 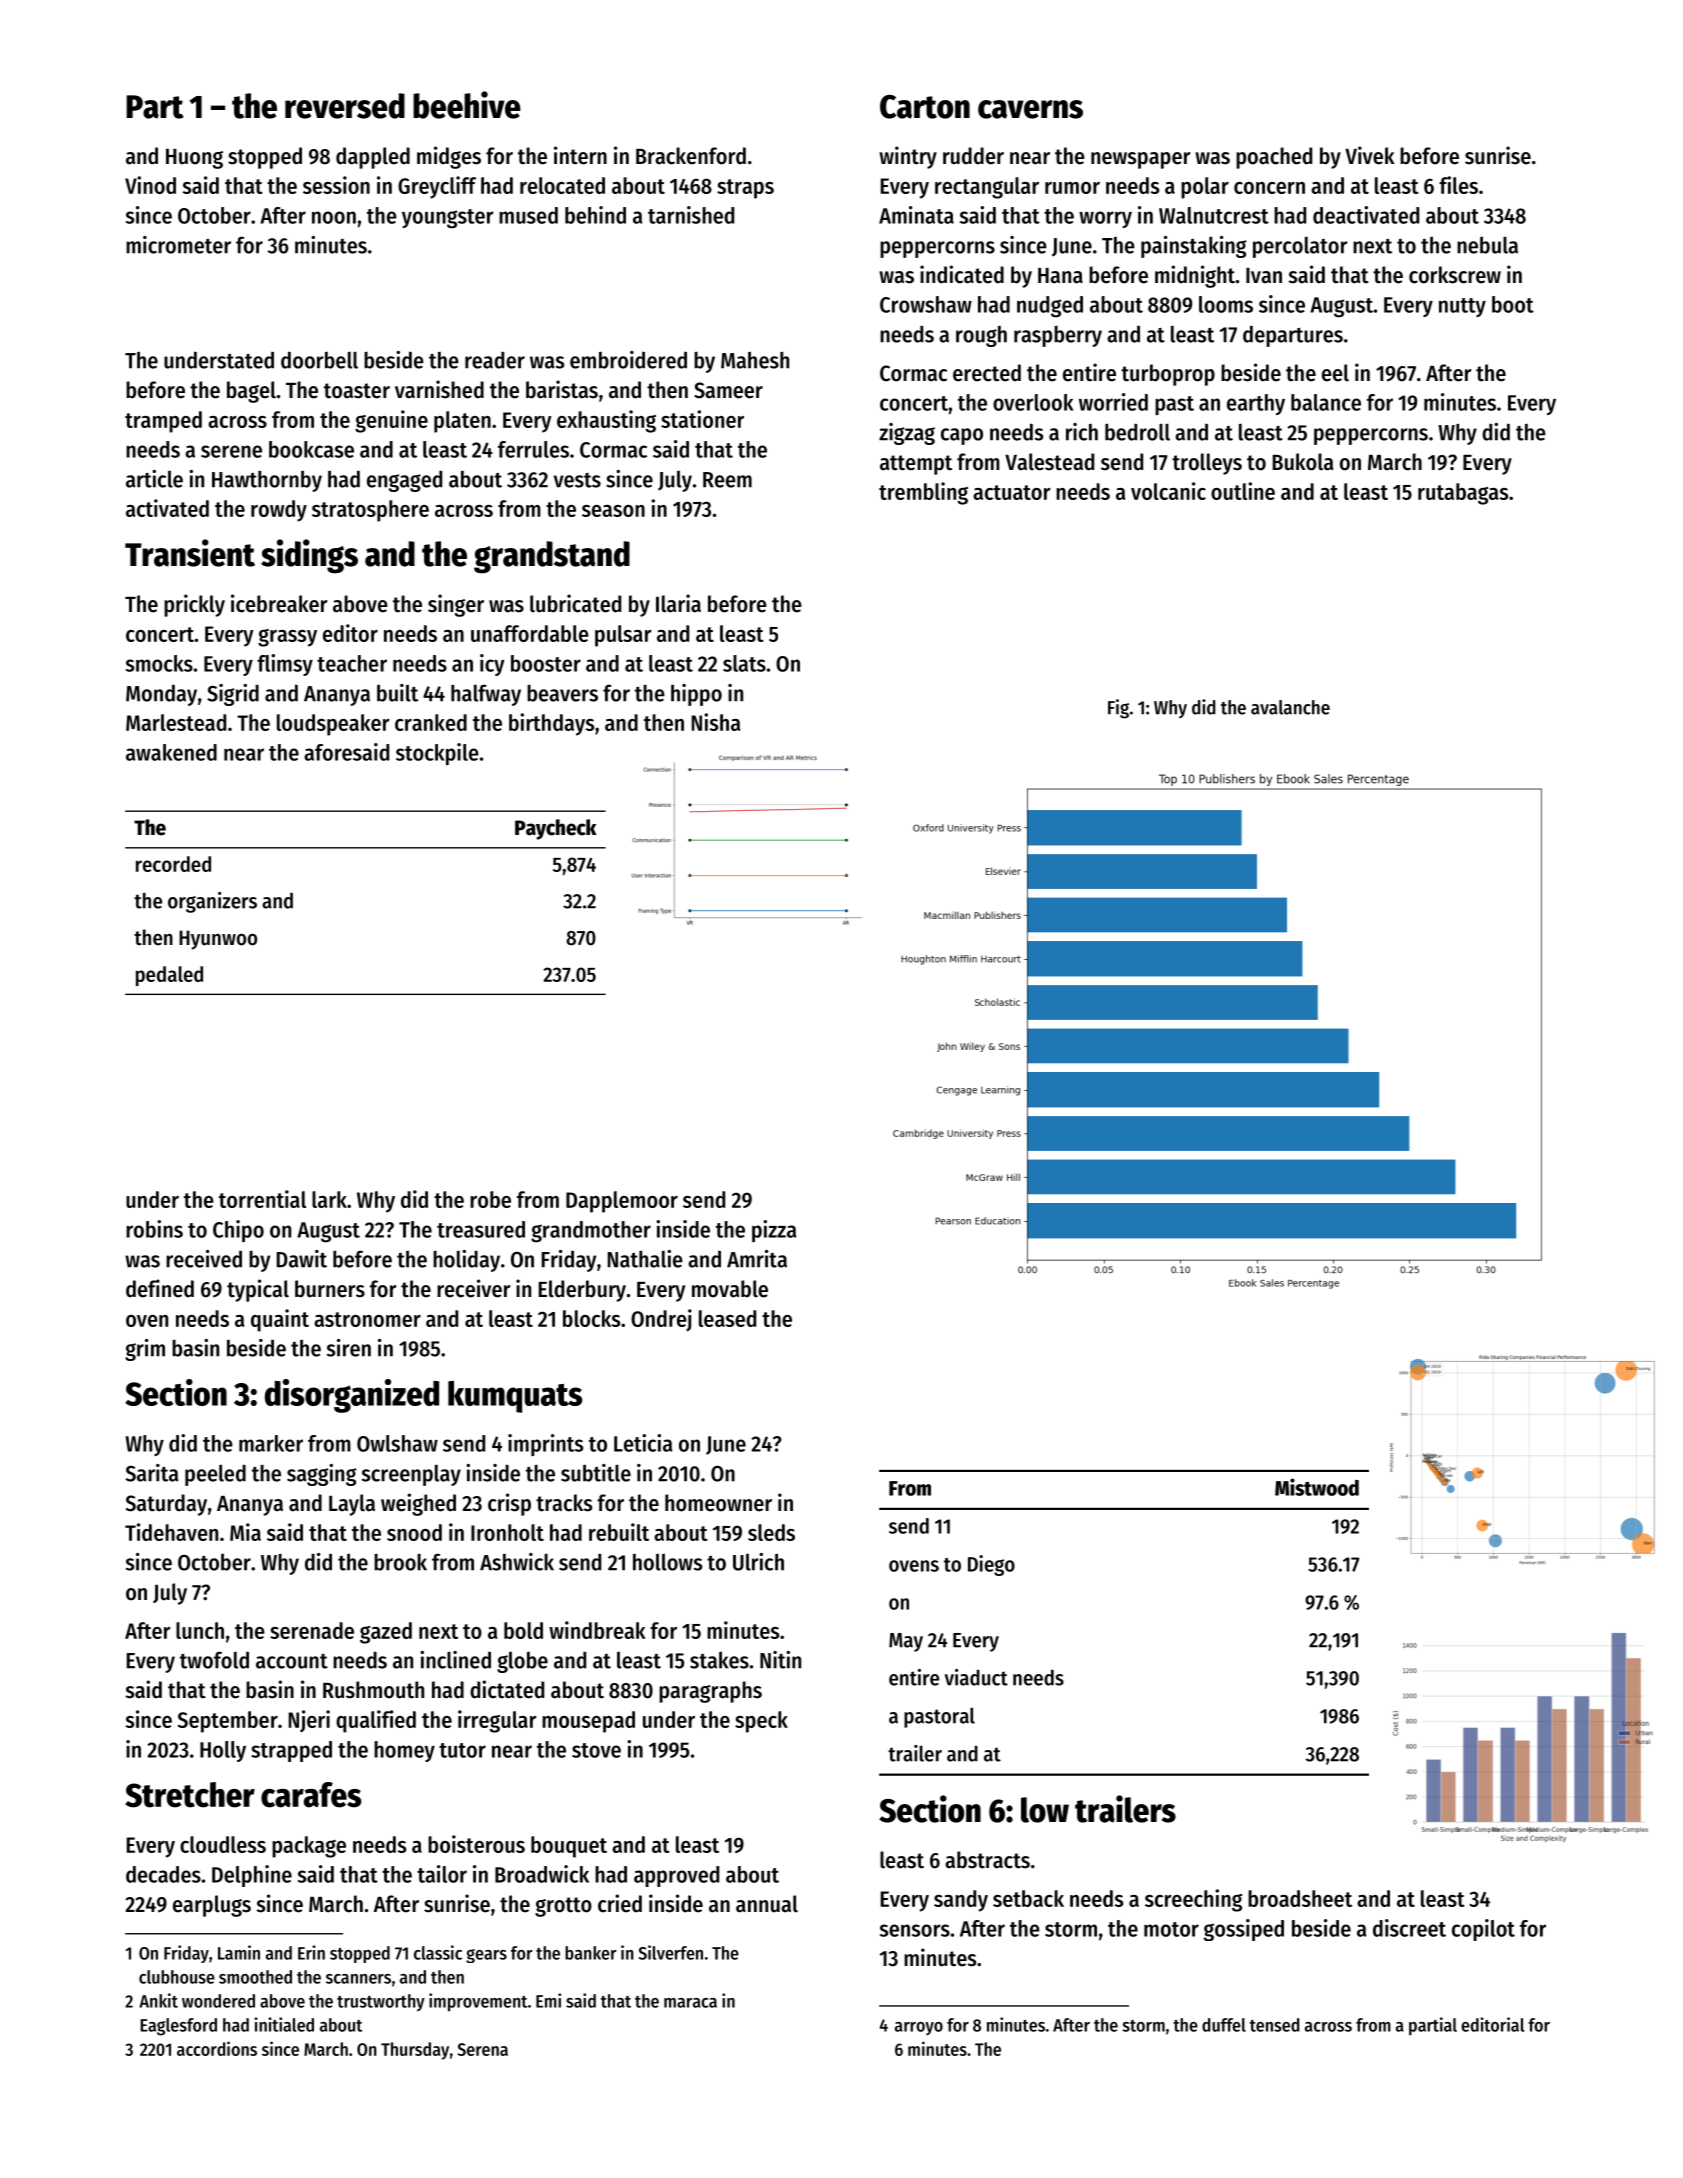 I want to click on trembling, so click(x=923, y=493).
